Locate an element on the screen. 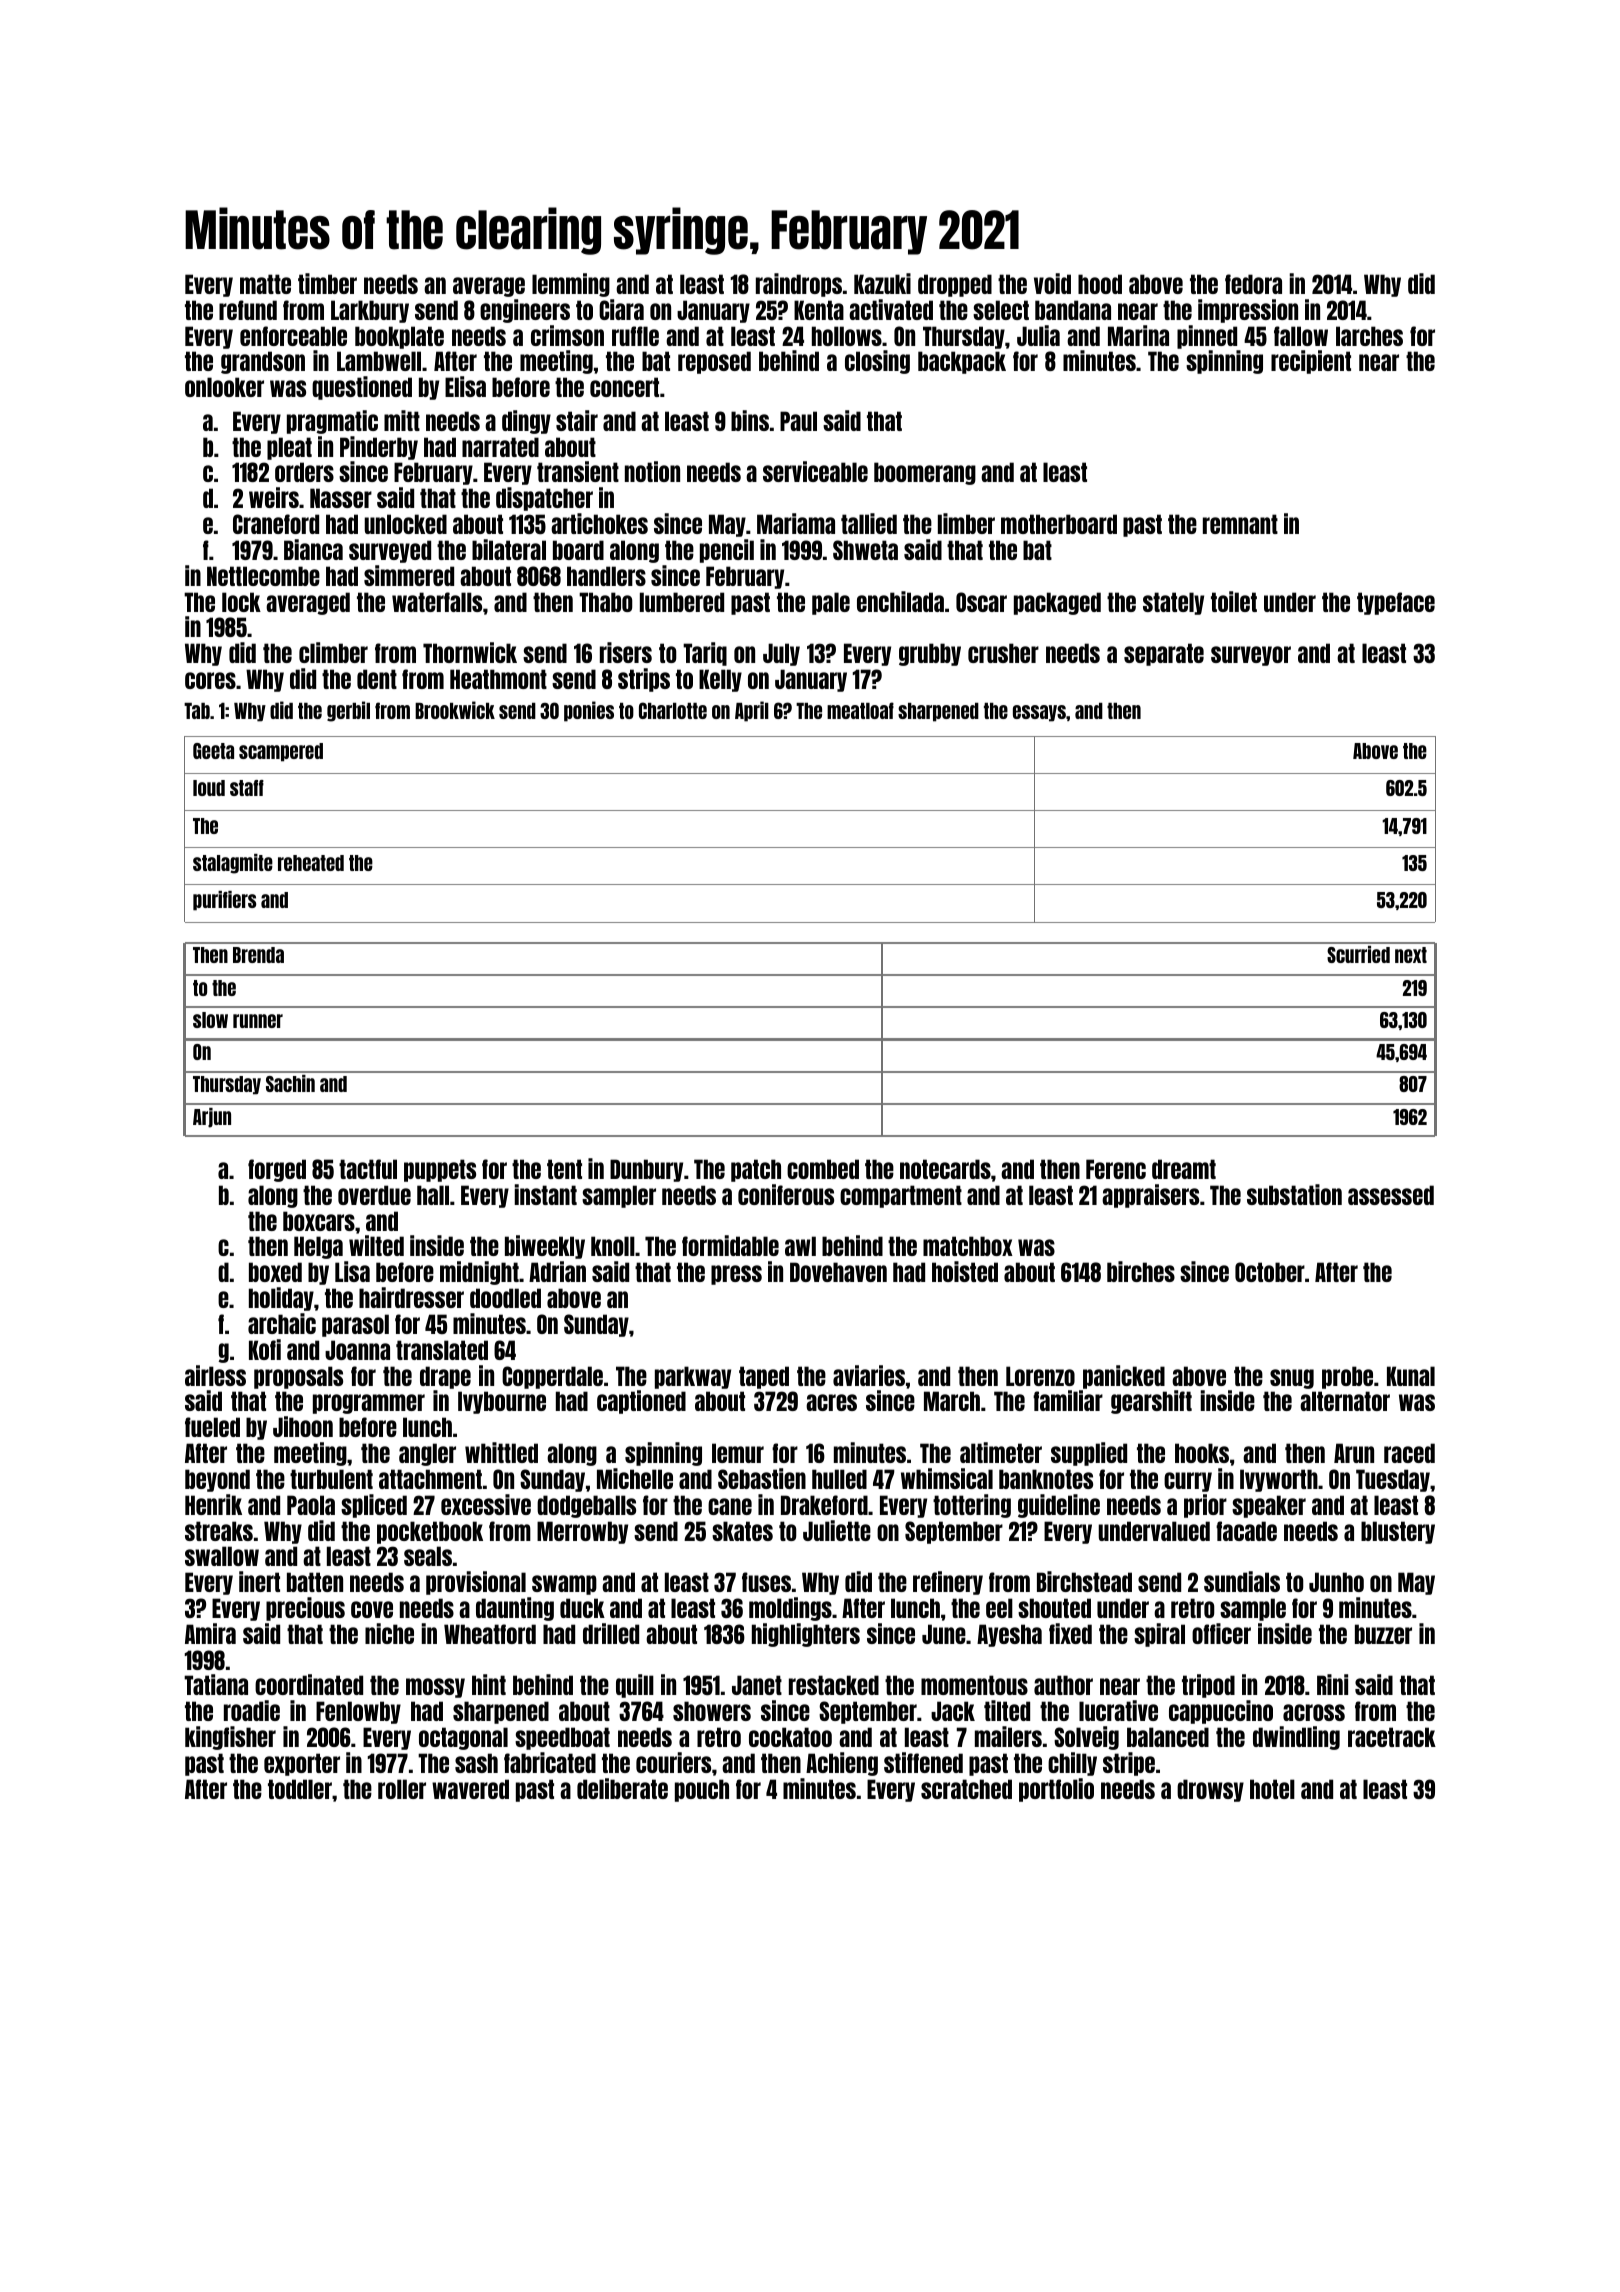 This screenshot has height=2292, width=1620. serviceable is located at coordinates (815, 471).
